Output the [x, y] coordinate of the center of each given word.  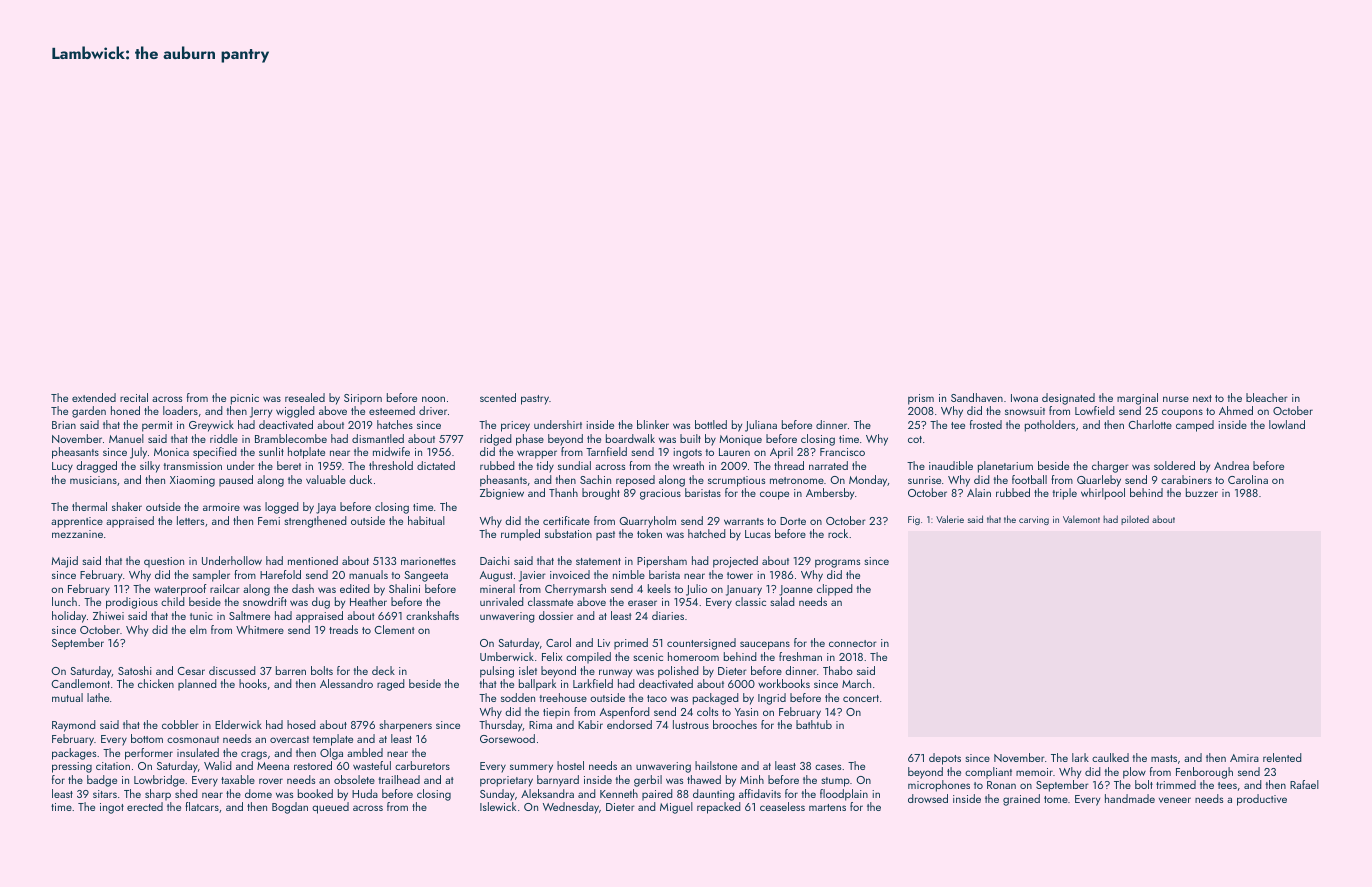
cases [828, 767]
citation [113, 766]
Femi [269, 521]
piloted [1135, 520]
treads [343, 629]
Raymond [74, 726]
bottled [711, 424]
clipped [835, 590]
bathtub [814, 724]
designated [1068, 399]
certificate [566, 520]
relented [1282, 757]
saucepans [765, 645]
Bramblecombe [291, 438]
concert [861, 698]
